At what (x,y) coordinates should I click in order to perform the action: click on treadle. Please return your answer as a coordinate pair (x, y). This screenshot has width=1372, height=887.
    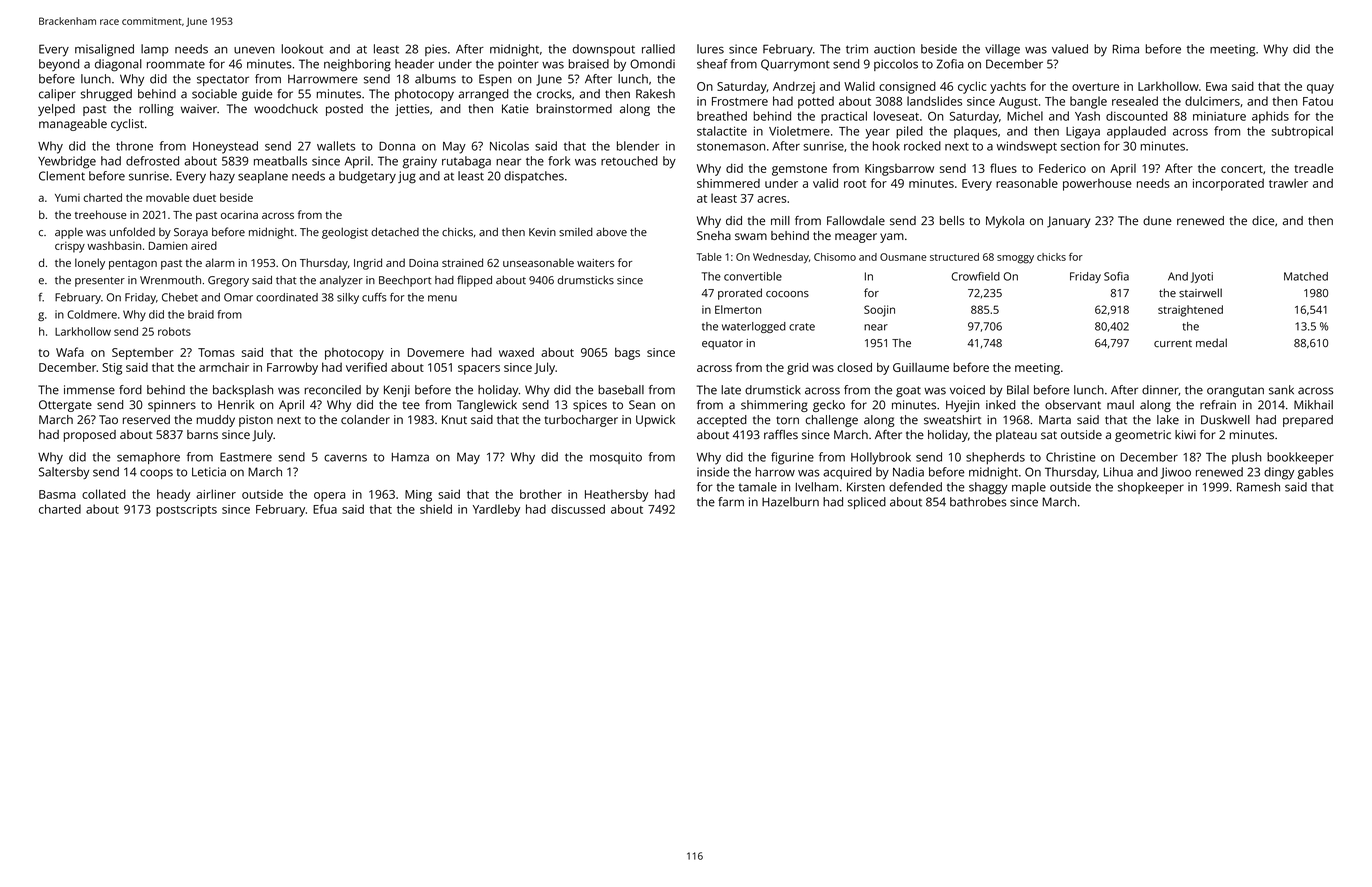
    Looking at the image, I should click on (1313, 168).
